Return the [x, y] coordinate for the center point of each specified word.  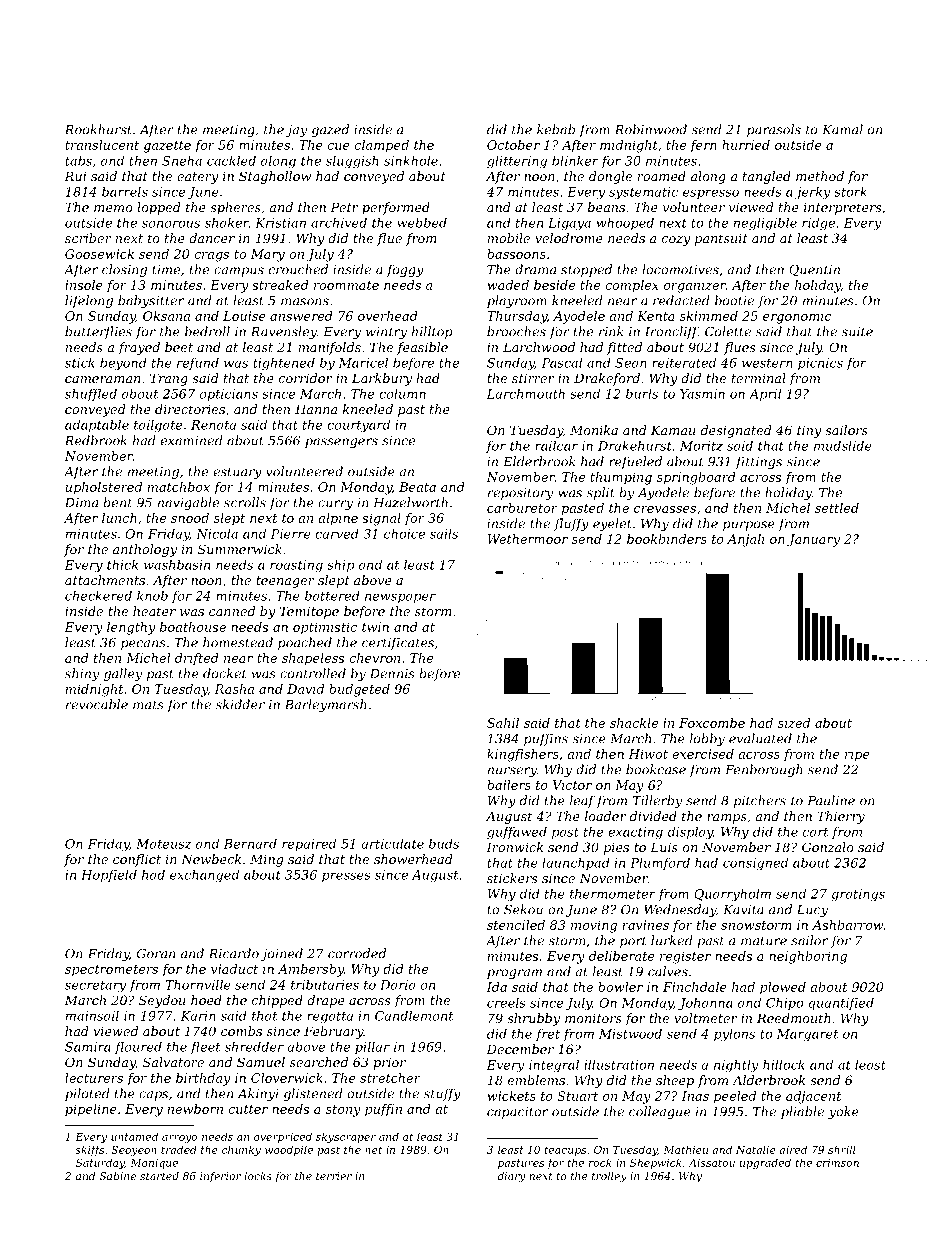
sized [794, 723]
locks [258, 1176]
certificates [398, 643]
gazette [167, 147]
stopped [586, 270]
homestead [238, 642]
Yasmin [702, 394]
